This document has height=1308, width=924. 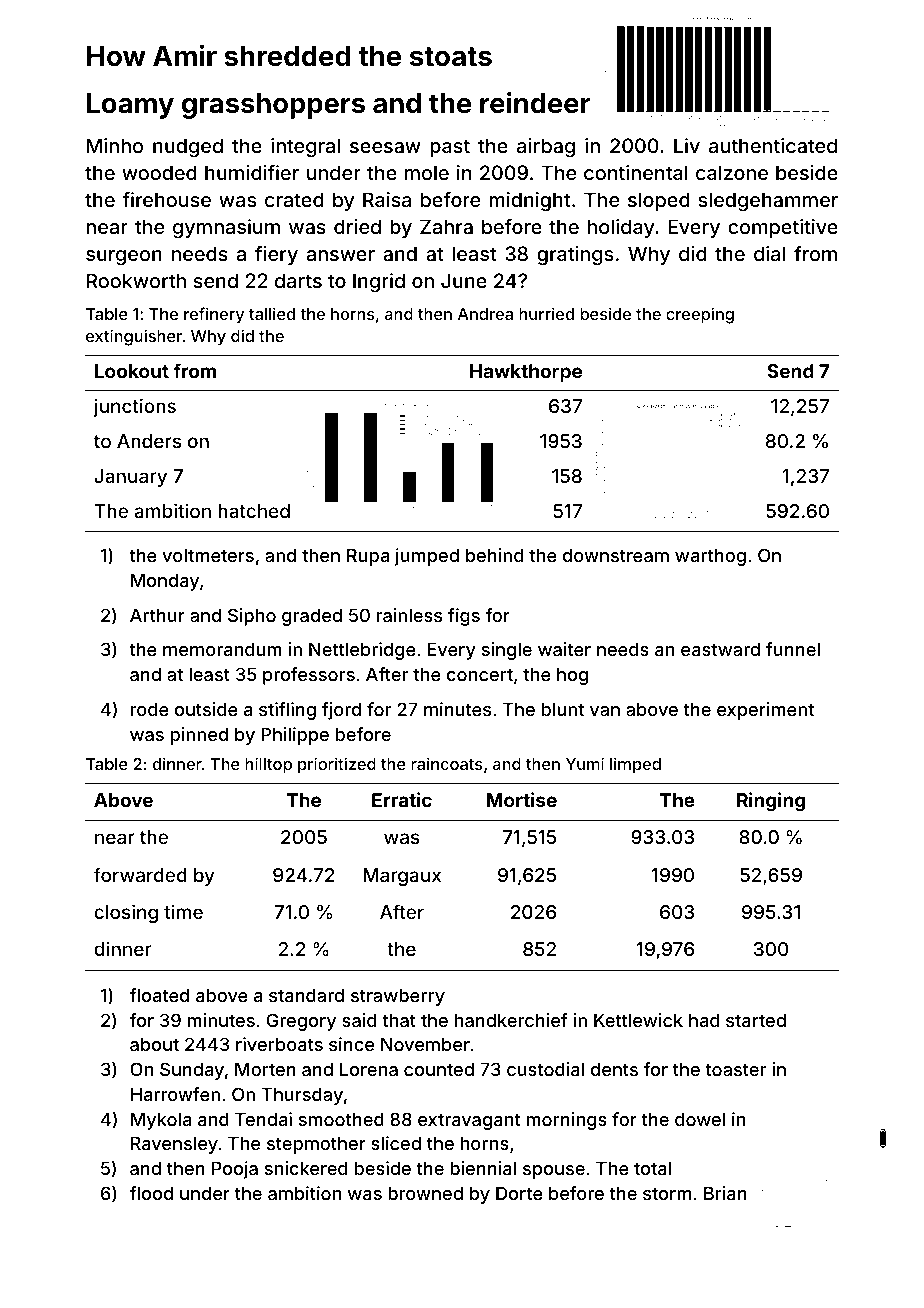 I want to click on started, so click(x=756, y=1020).
